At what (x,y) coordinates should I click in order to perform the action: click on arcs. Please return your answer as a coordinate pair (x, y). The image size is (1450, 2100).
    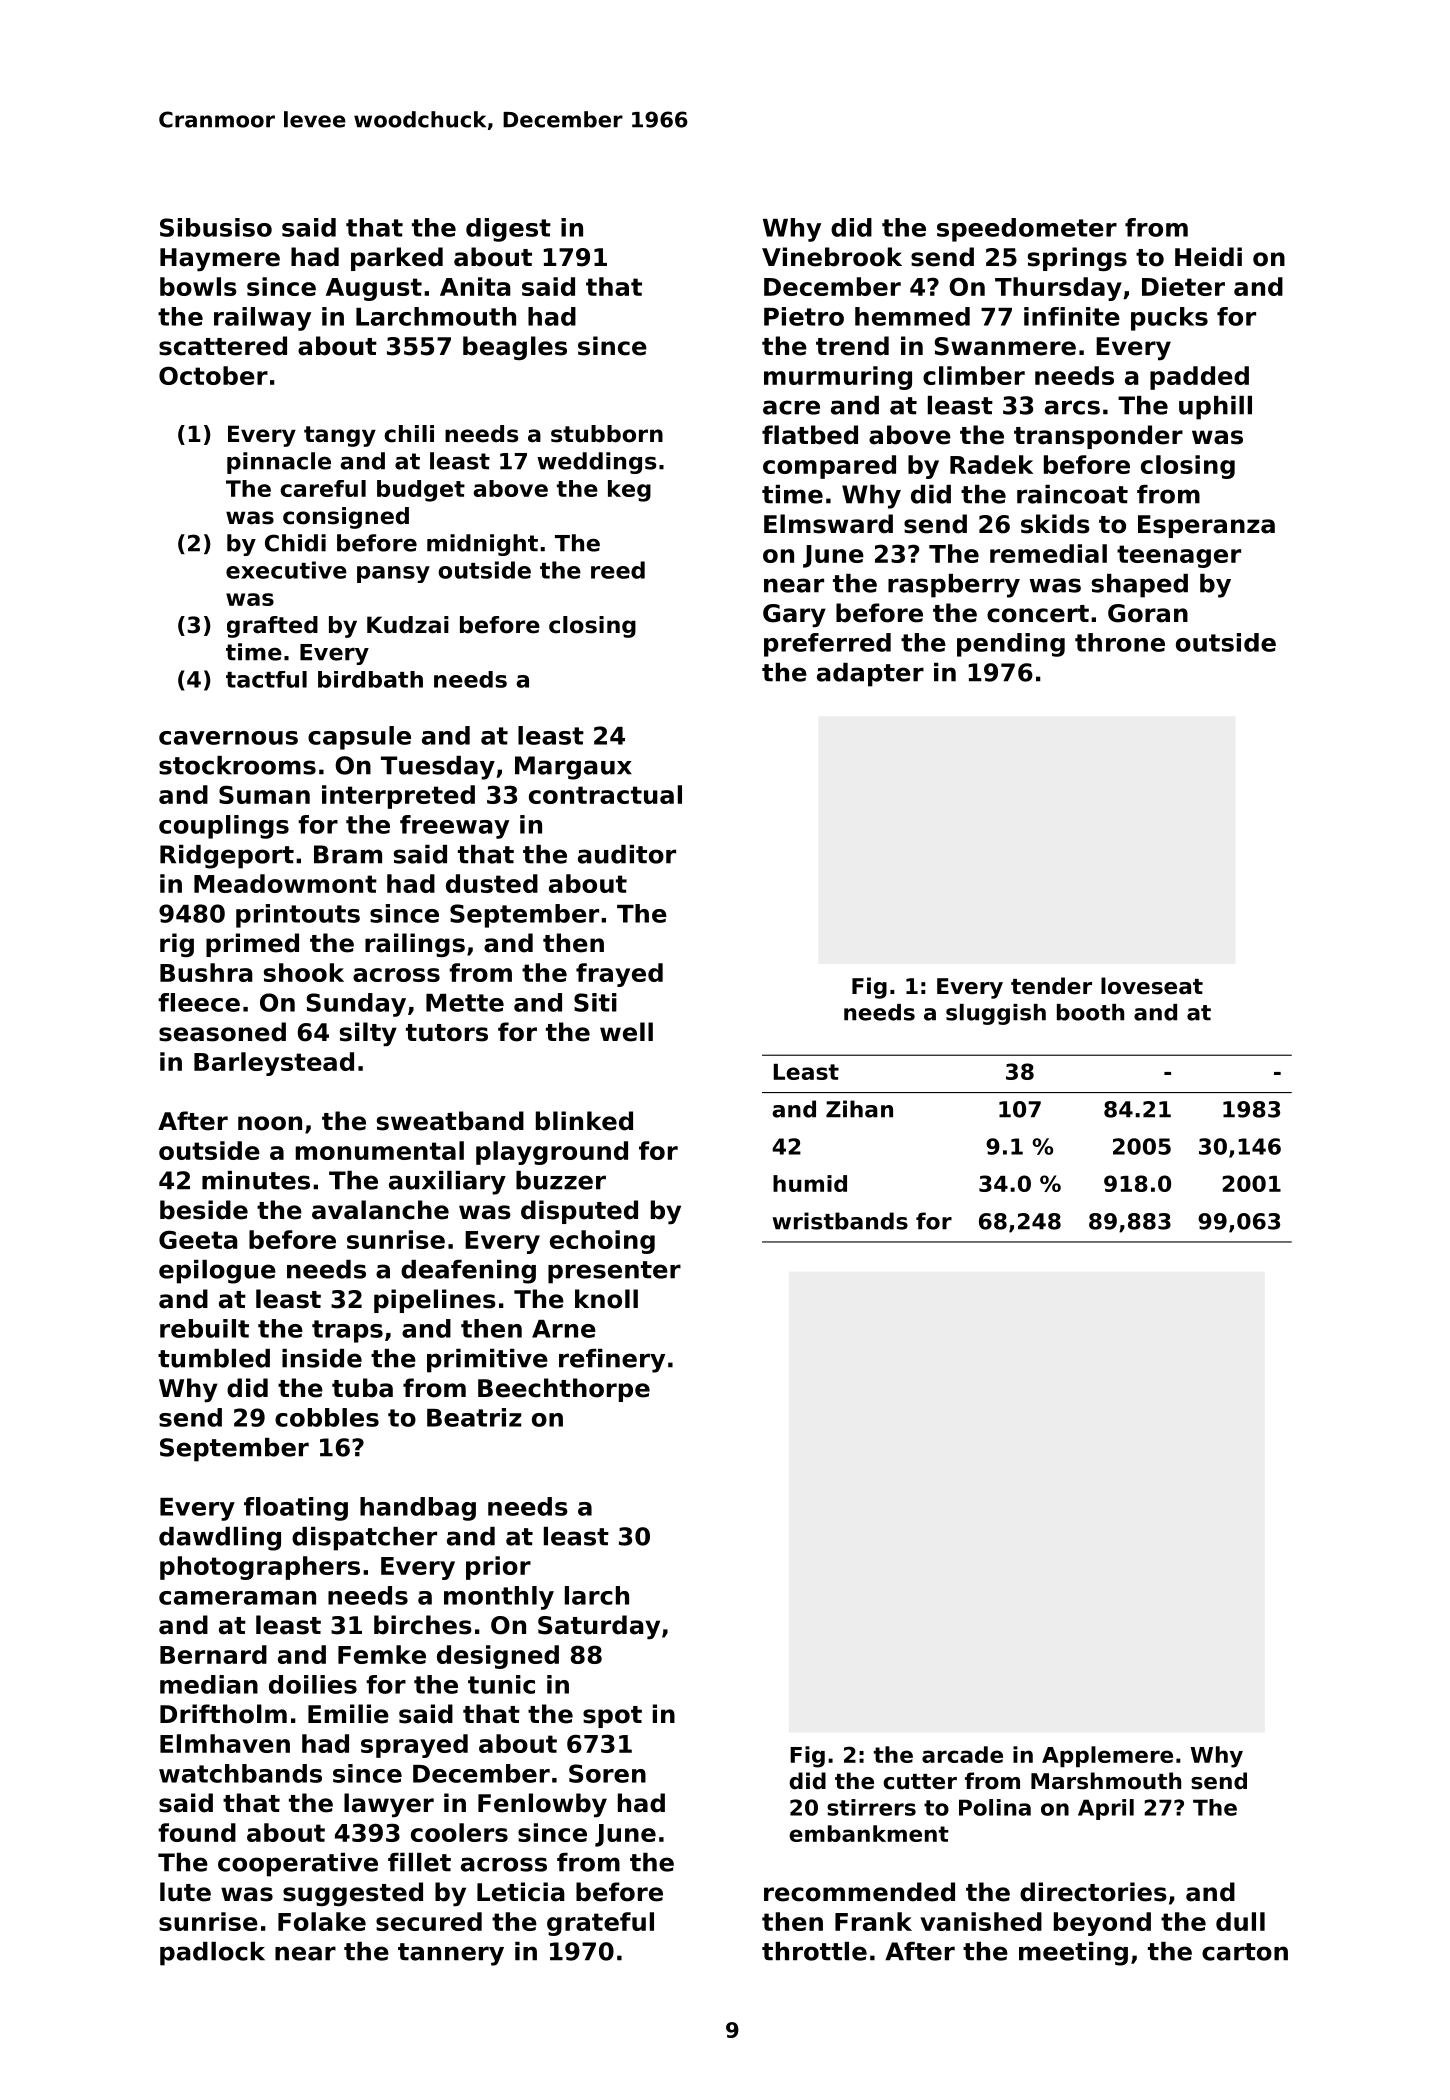
    Looking at the image, I should click on (1072, 407).
